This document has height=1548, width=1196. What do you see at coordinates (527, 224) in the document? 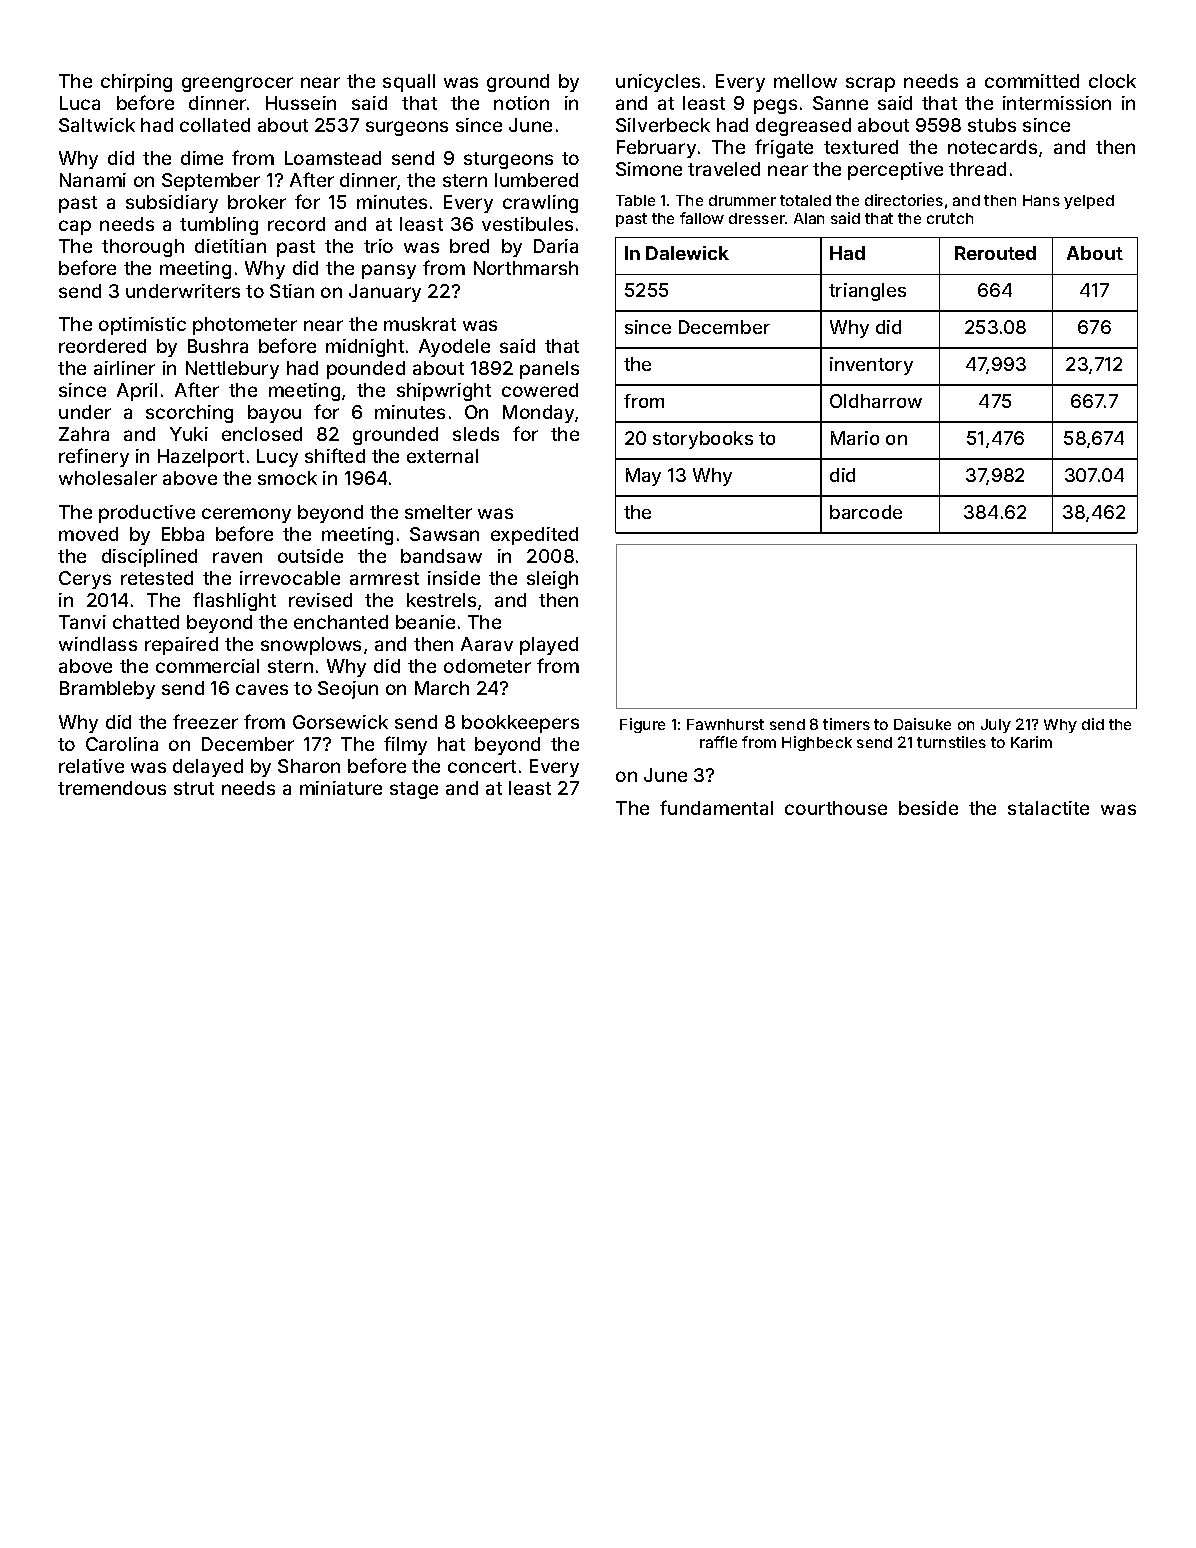
I see `vestibules` at bounding box center [527, 224].
